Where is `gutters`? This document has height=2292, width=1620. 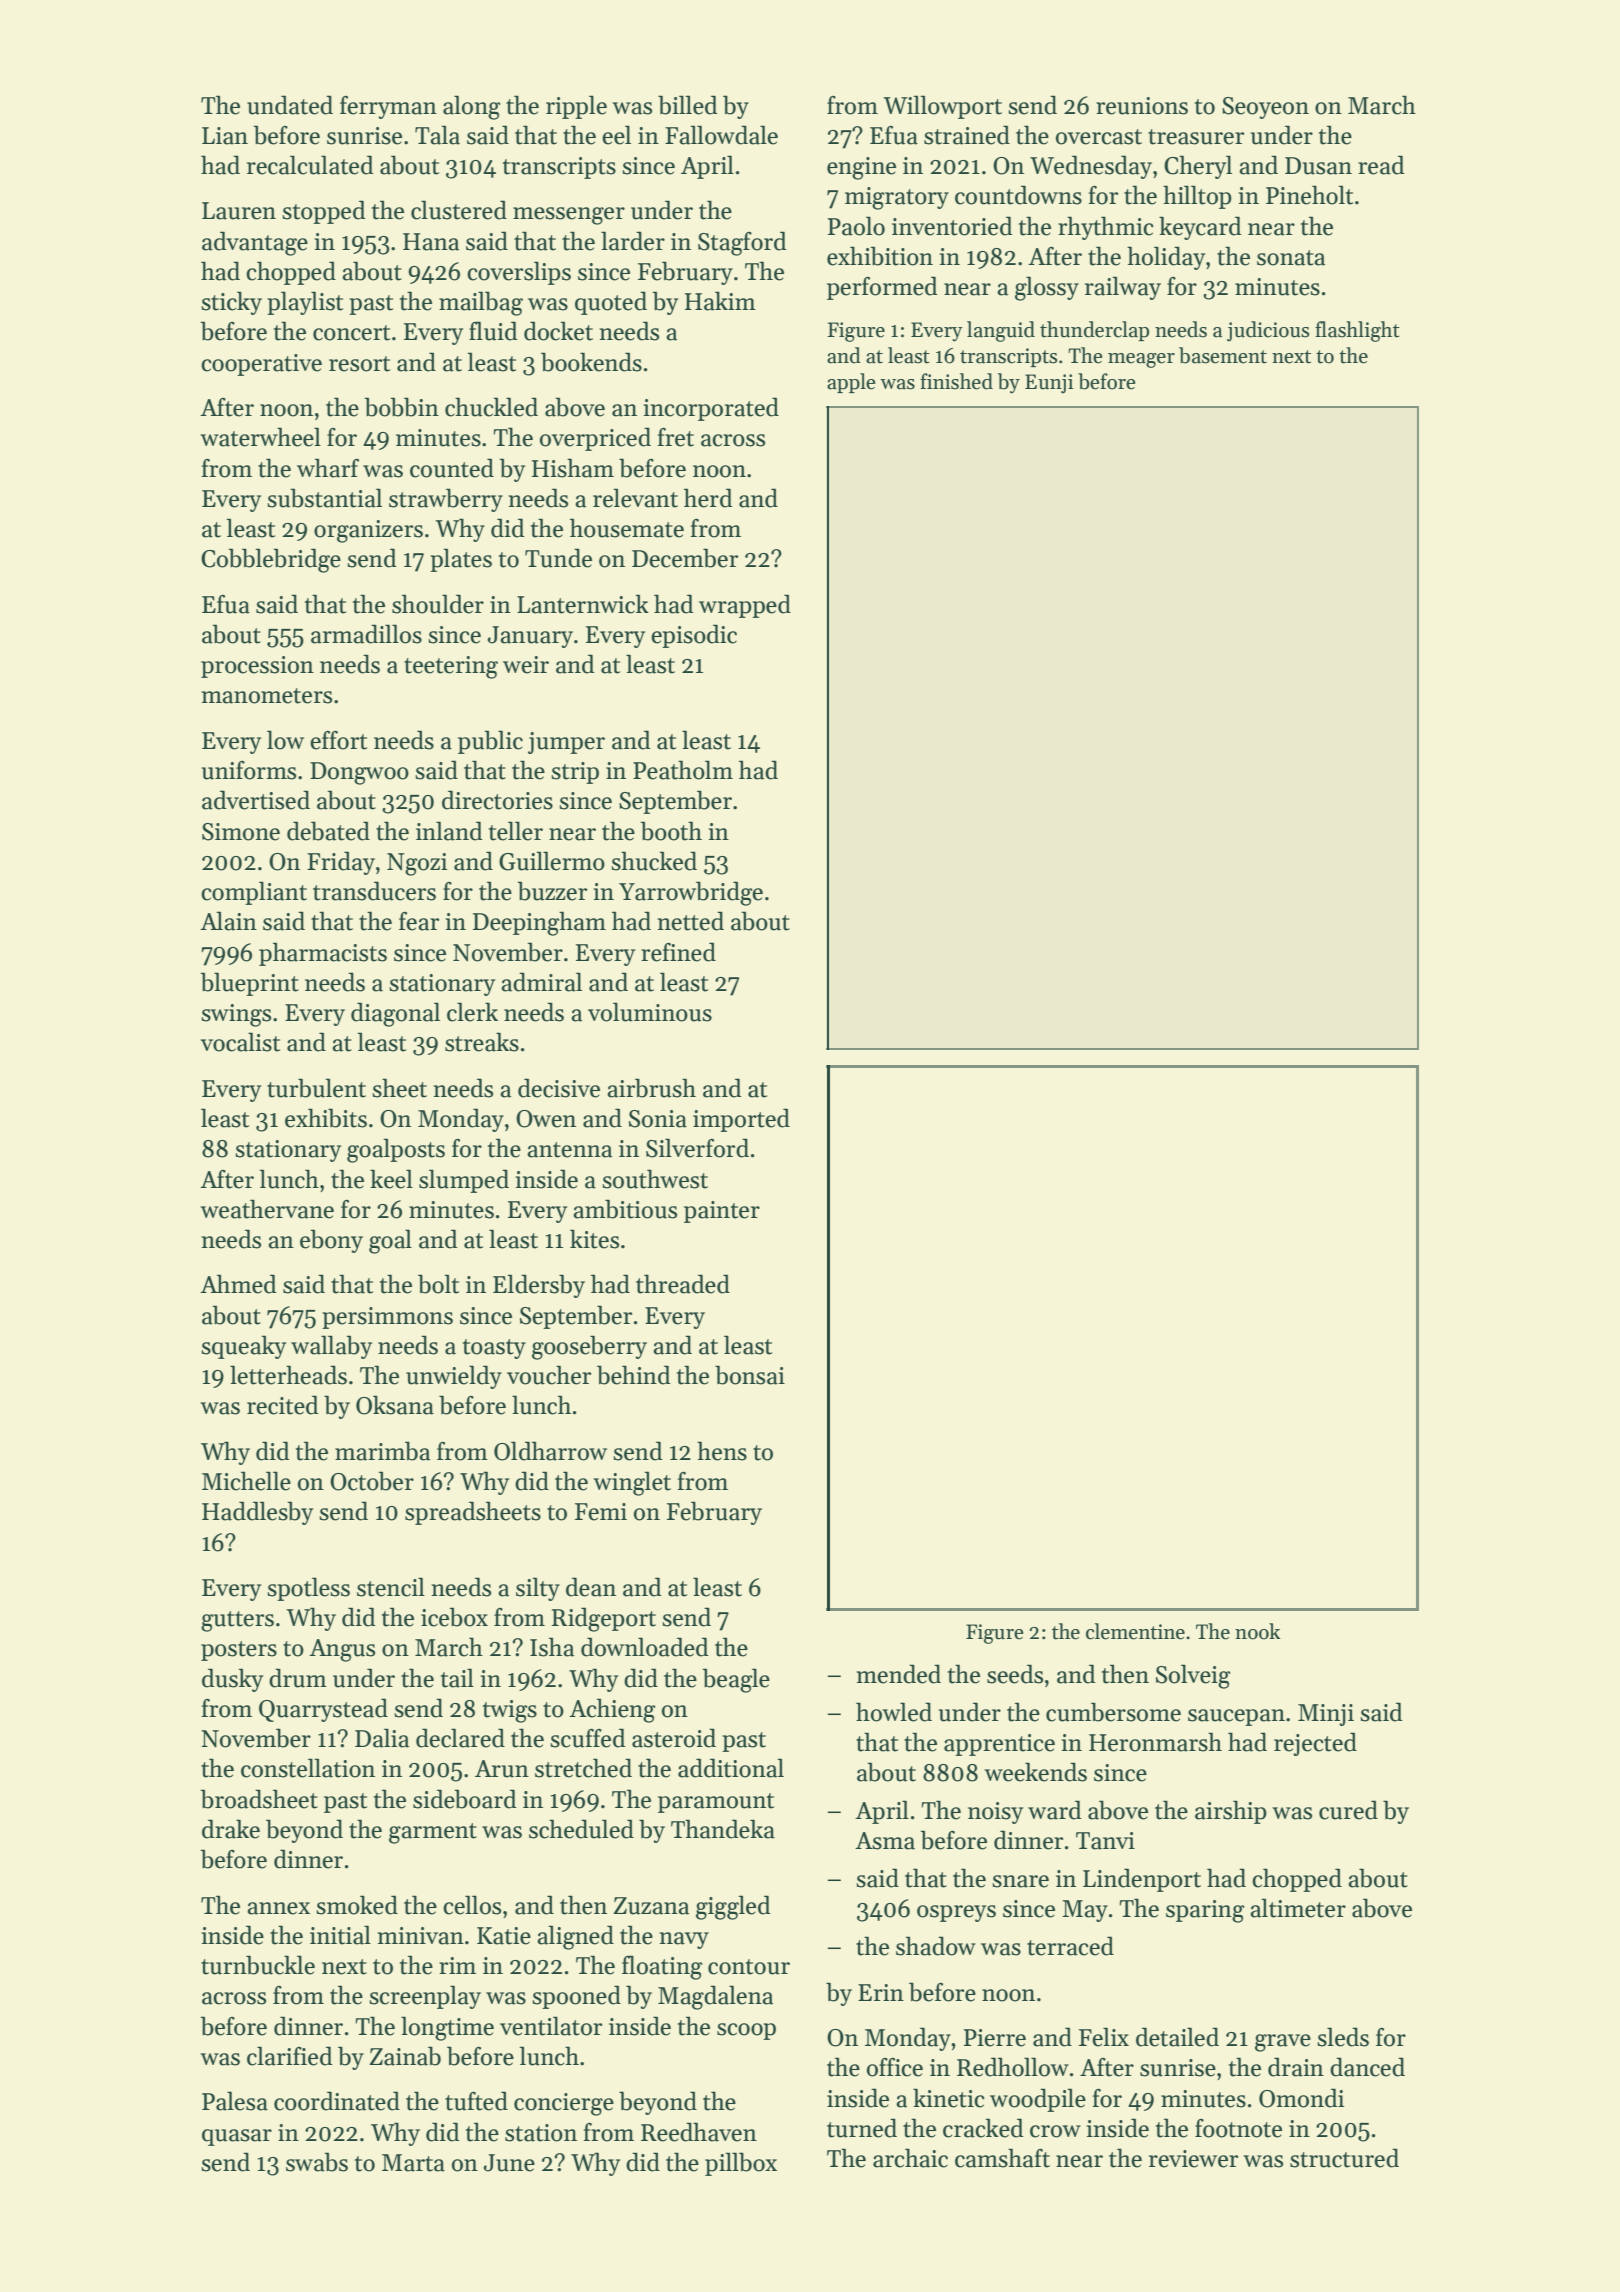 gutters is located at coordinates (237, 1621).
